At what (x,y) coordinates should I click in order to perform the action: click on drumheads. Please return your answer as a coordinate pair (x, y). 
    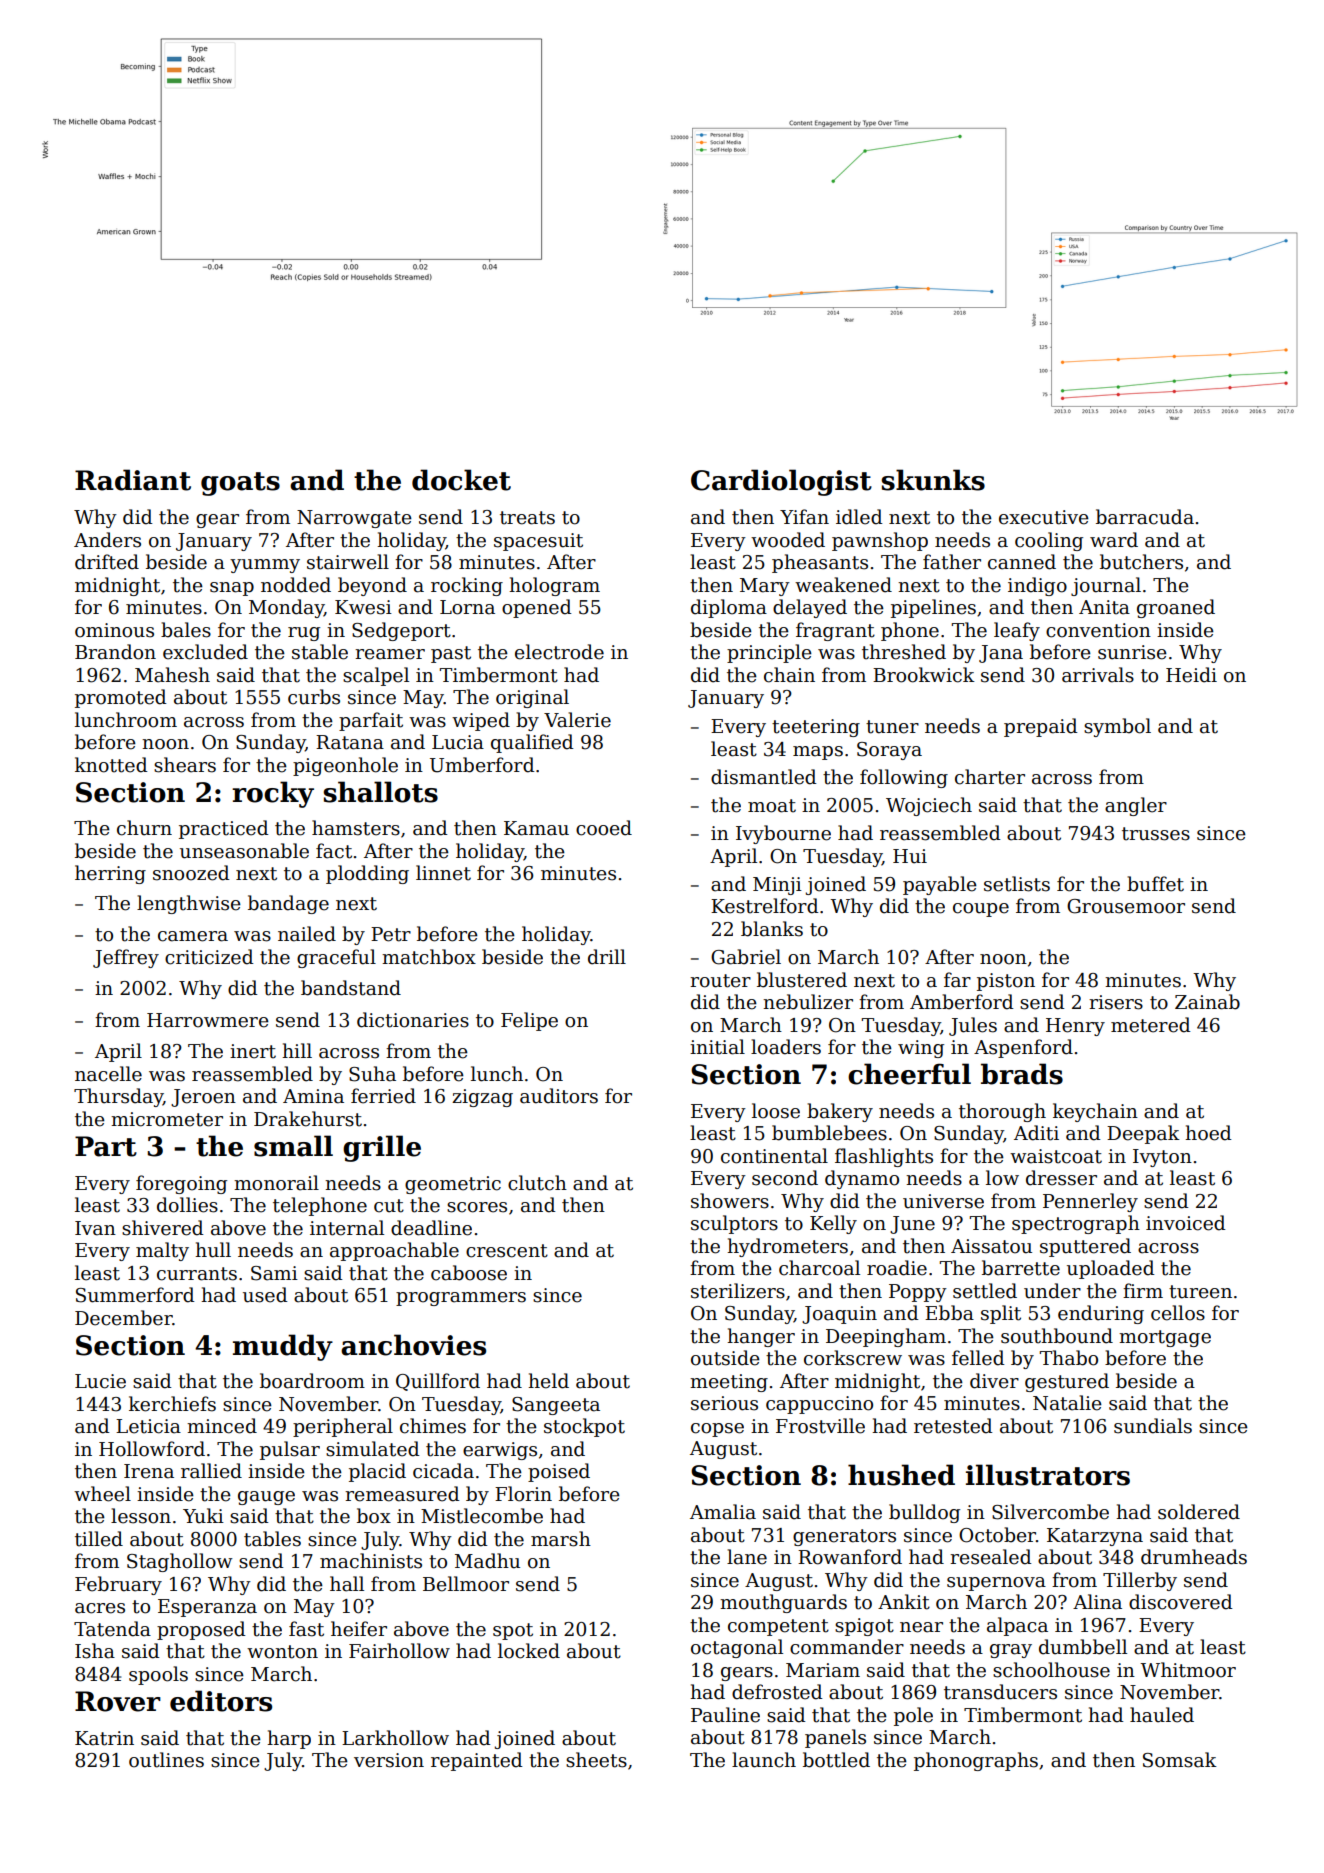
    Looking at the image, I should click on (1194, 1557).
